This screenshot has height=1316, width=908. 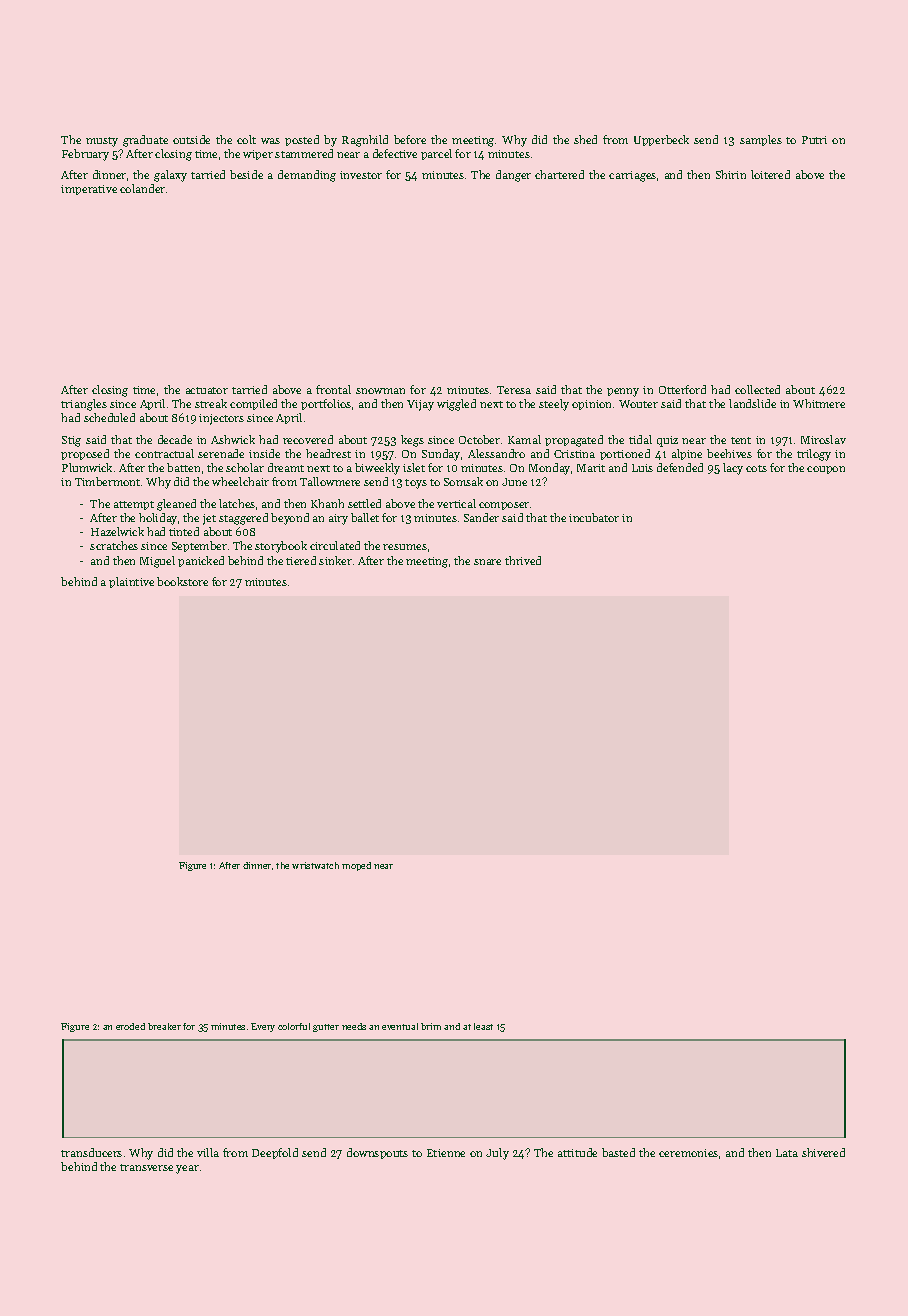 I want to click on graduate, so click(x=145, y=141).
